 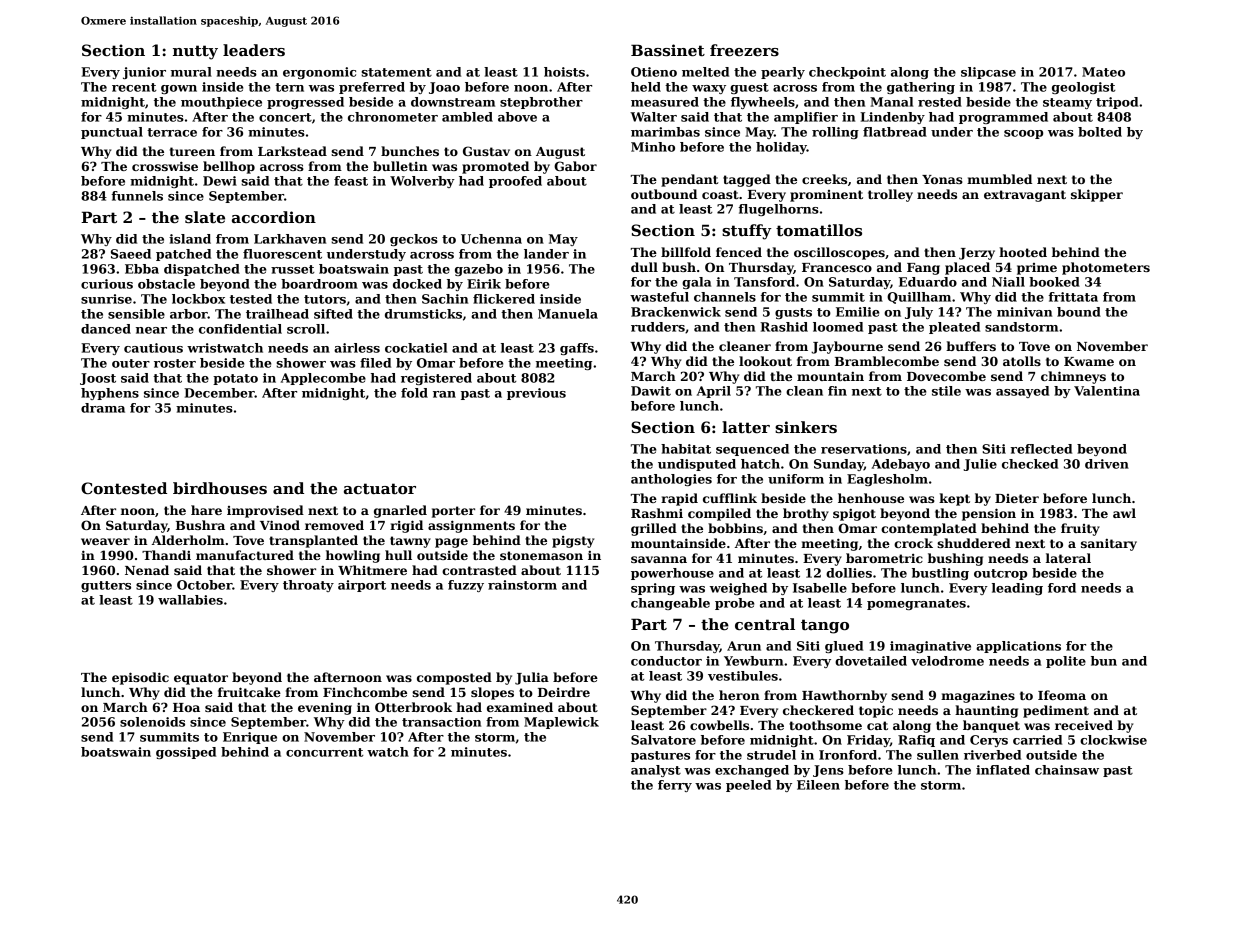 I want to click on flickered, so click(x=504, y=299).
